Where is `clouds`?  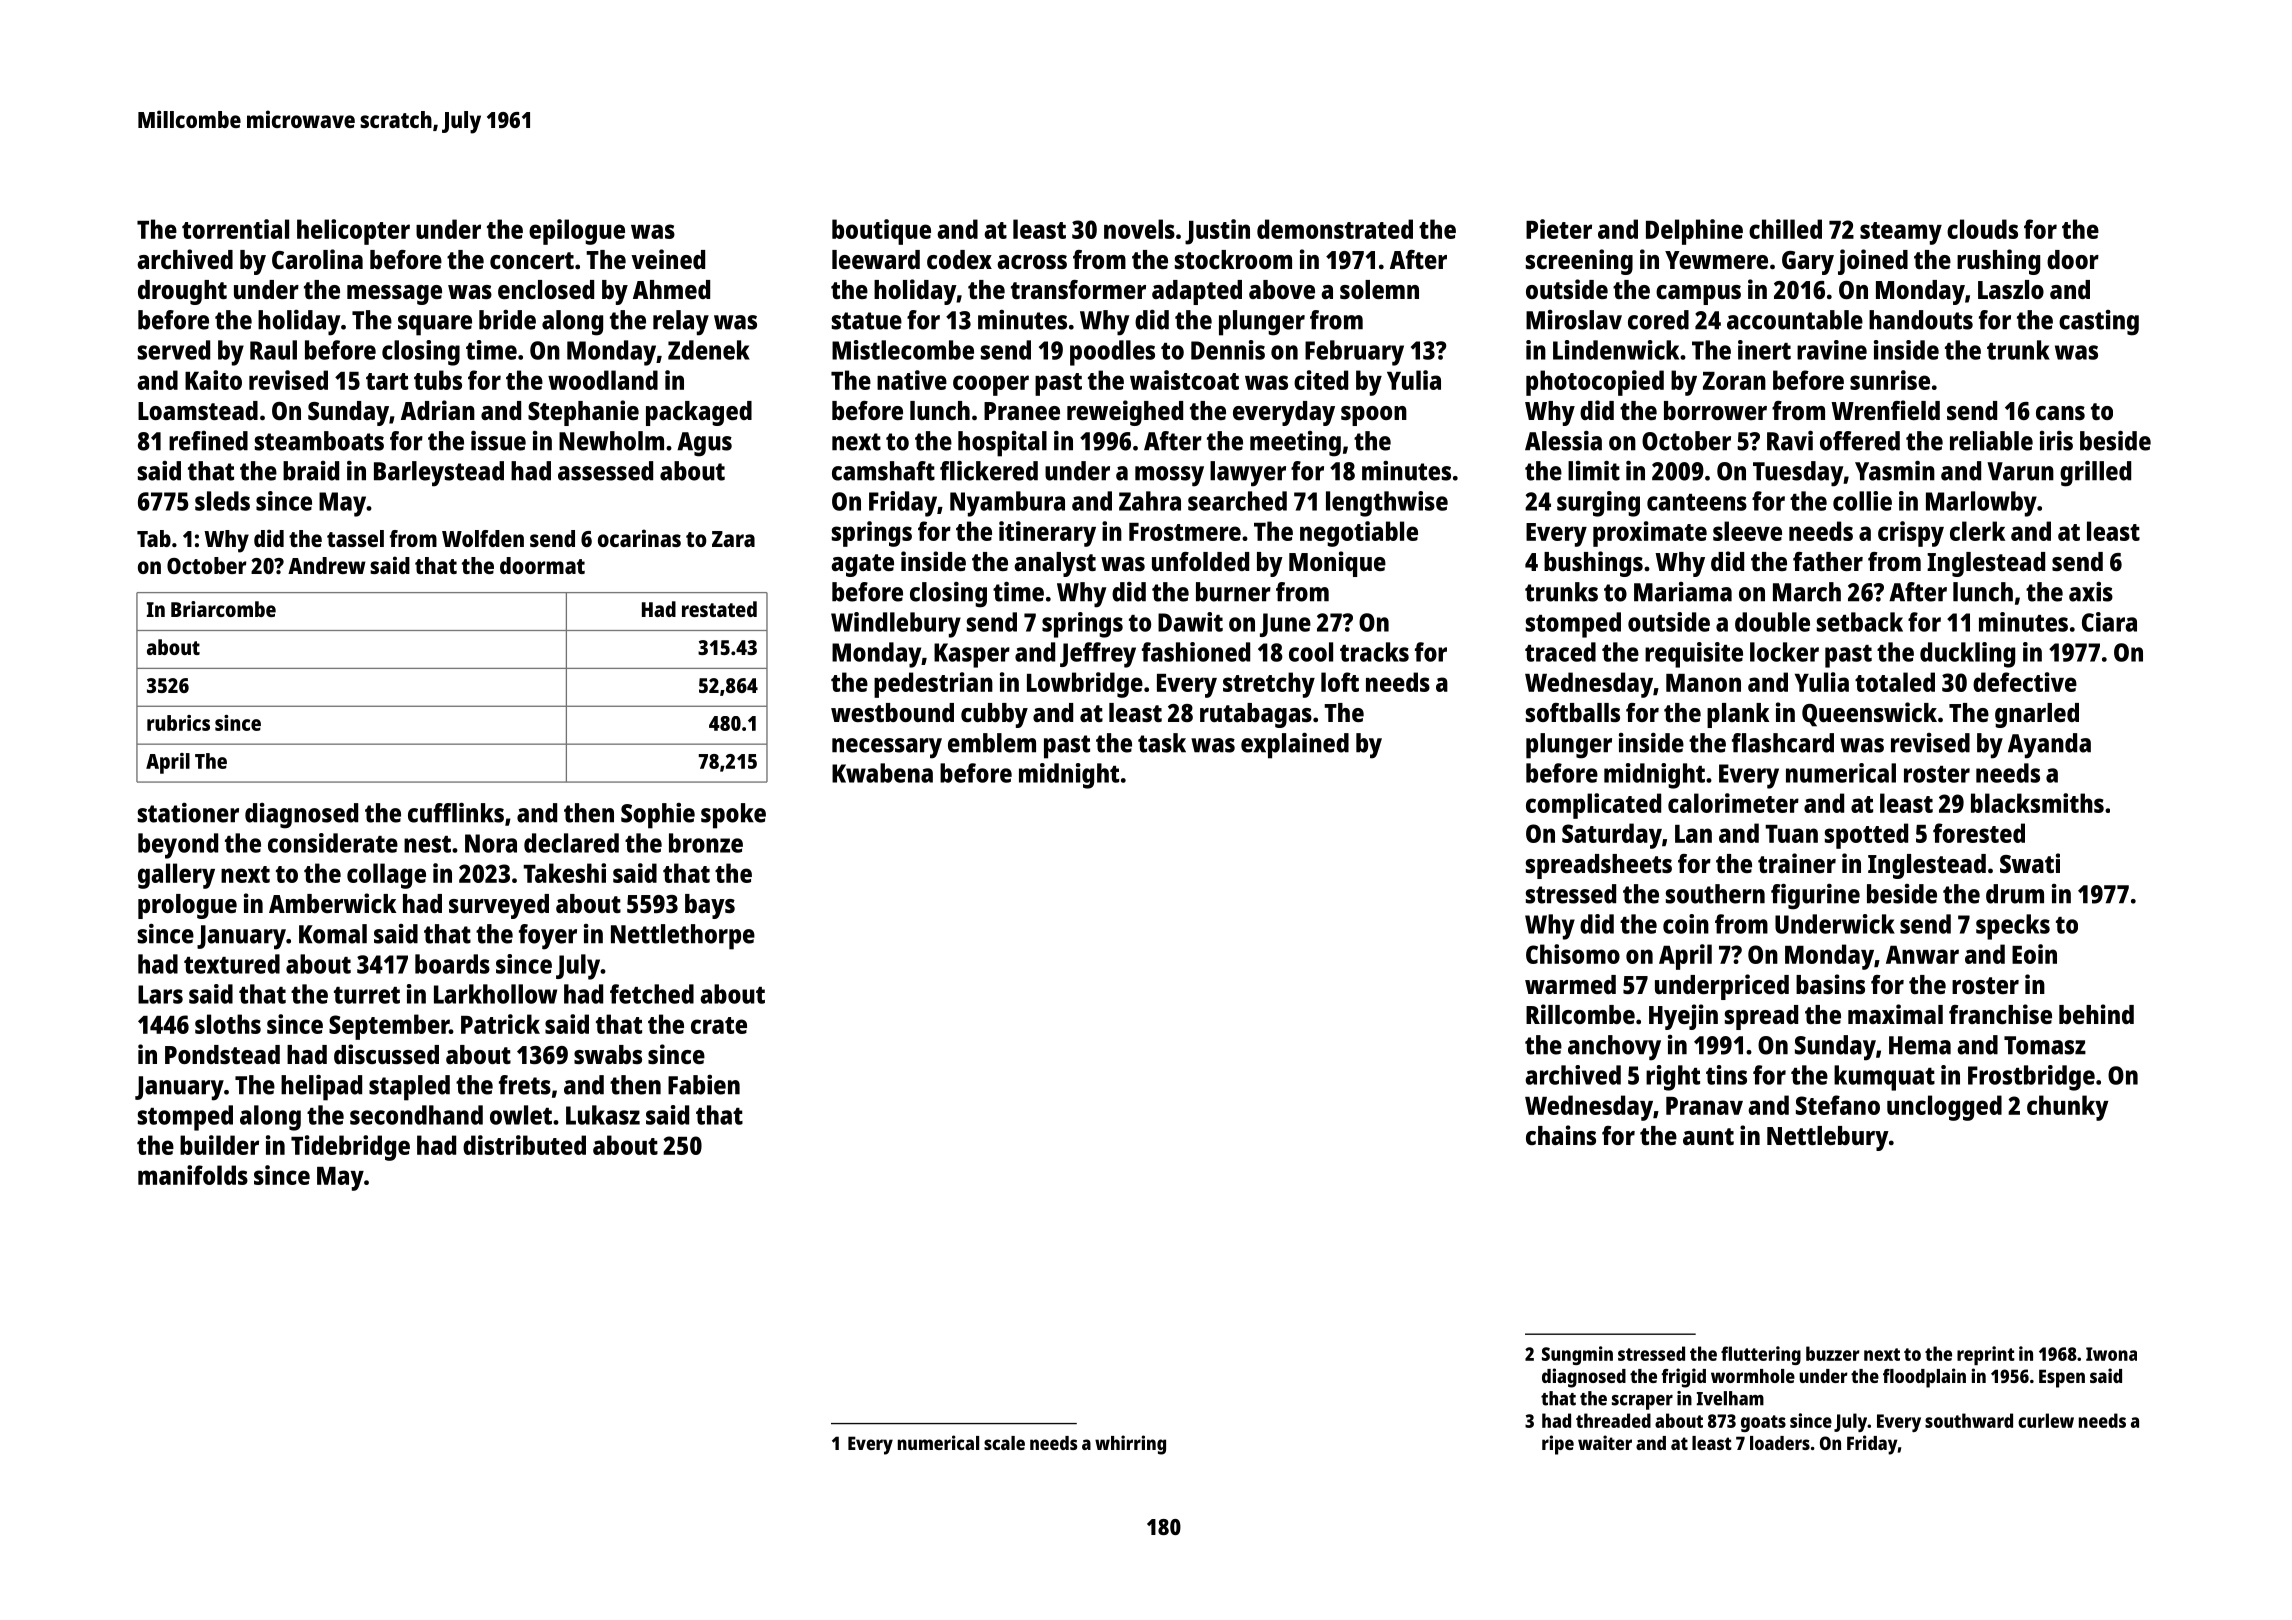
clouds is located at coordinates (1982, 229).
